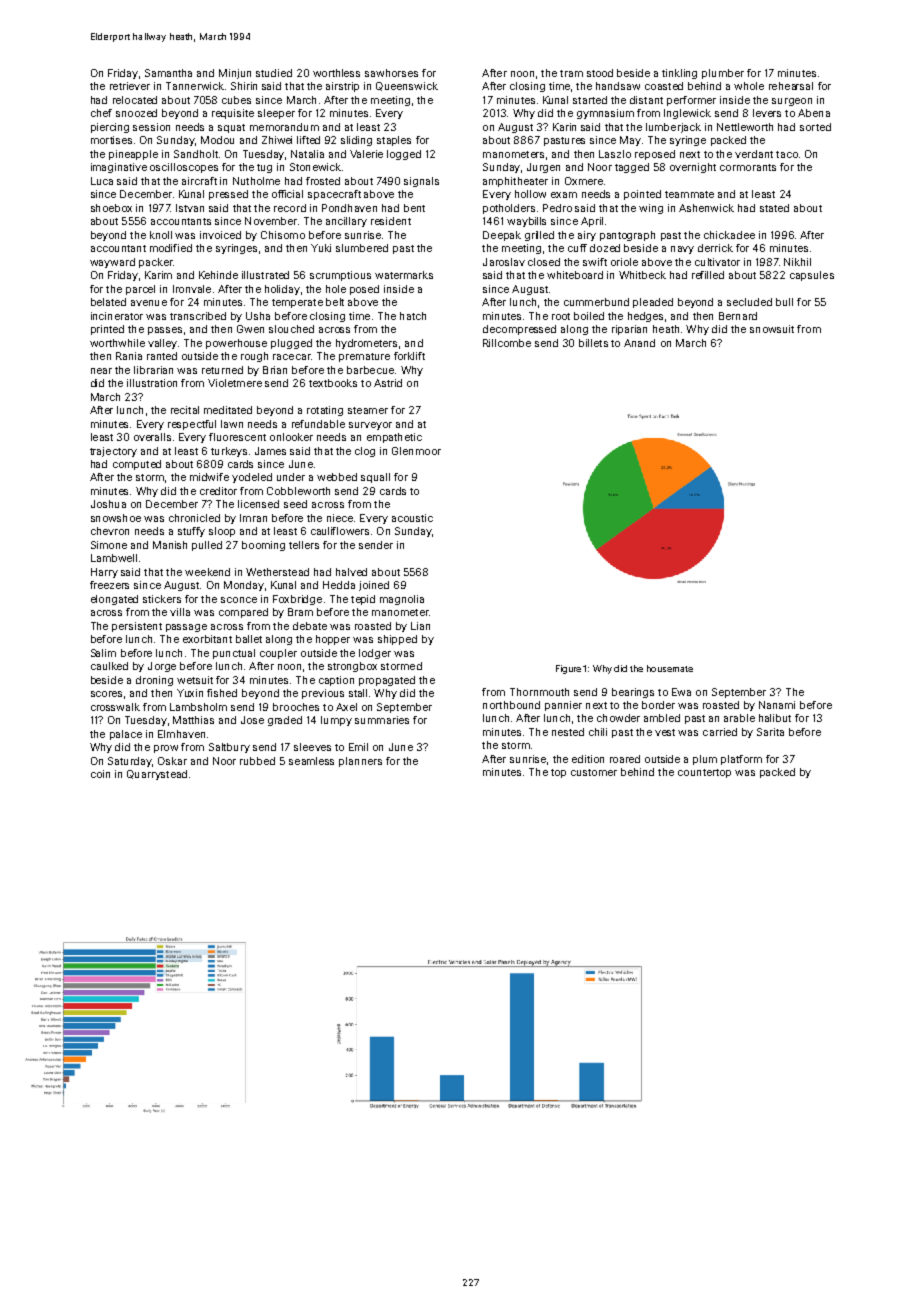  I want to click on carried, so click(720, 732).
